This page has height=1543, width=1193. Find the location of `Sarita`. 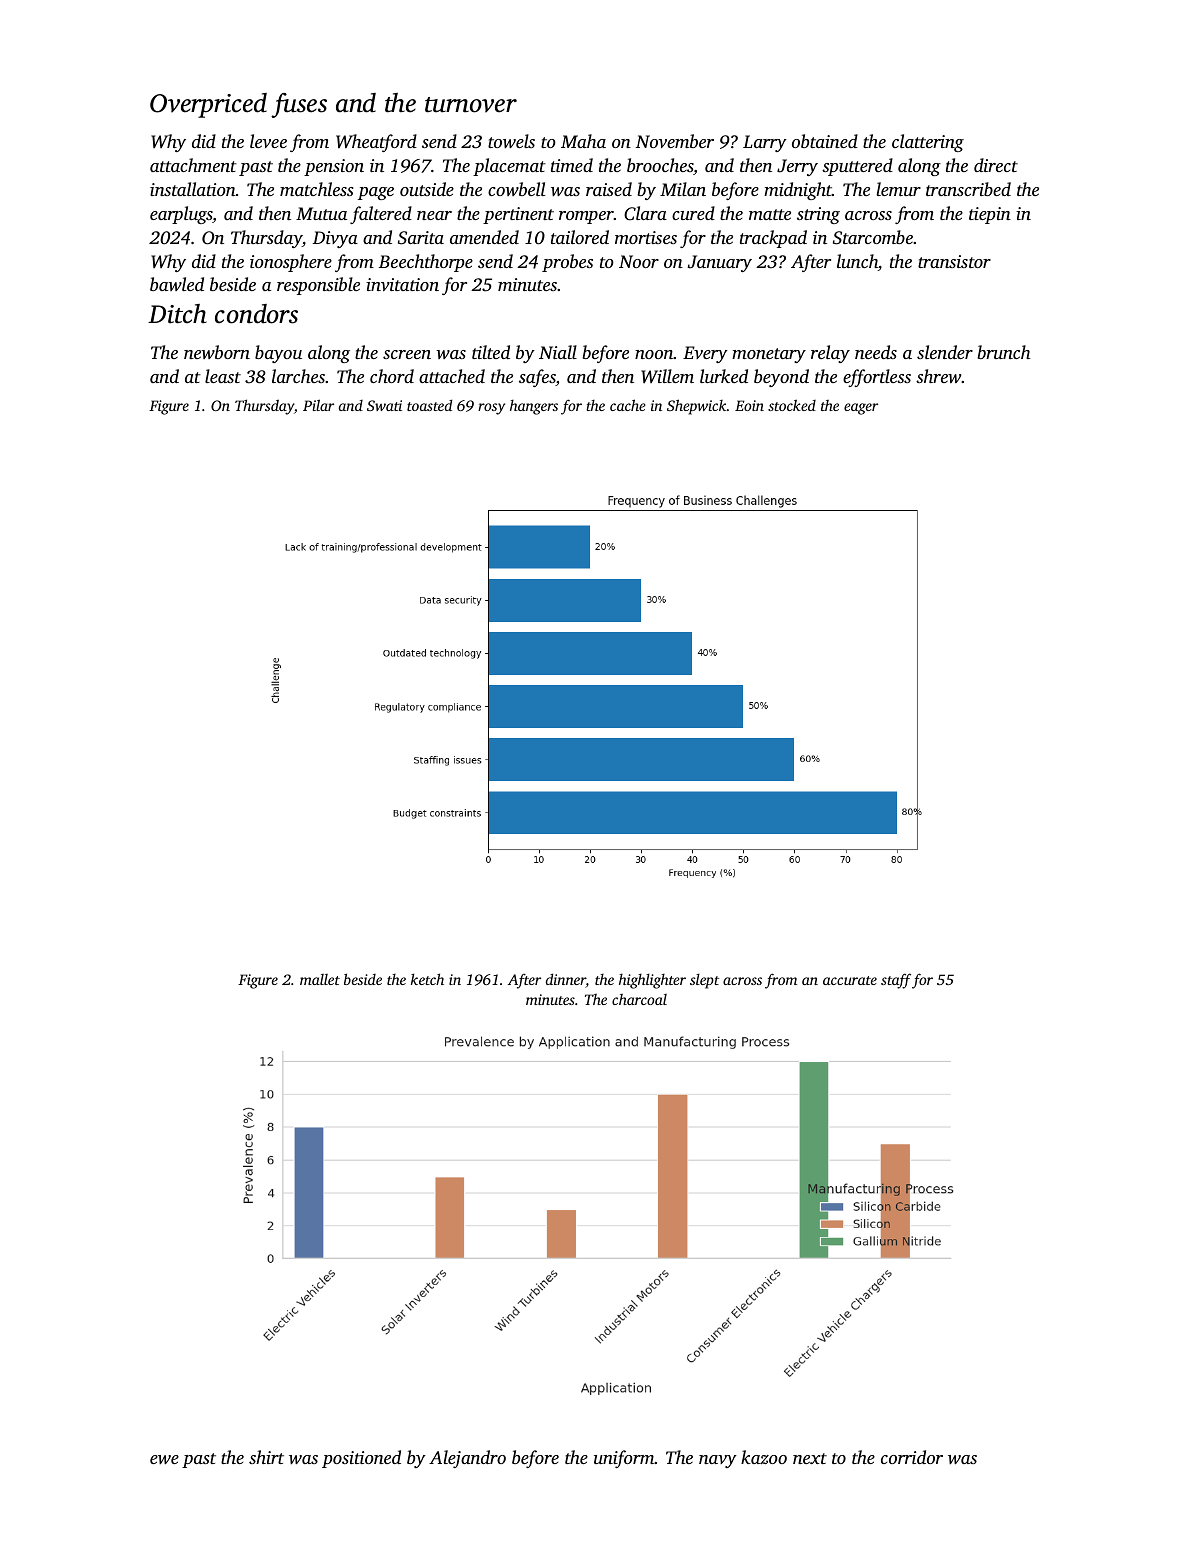

Sarita is located at coordinates (421, 238).
